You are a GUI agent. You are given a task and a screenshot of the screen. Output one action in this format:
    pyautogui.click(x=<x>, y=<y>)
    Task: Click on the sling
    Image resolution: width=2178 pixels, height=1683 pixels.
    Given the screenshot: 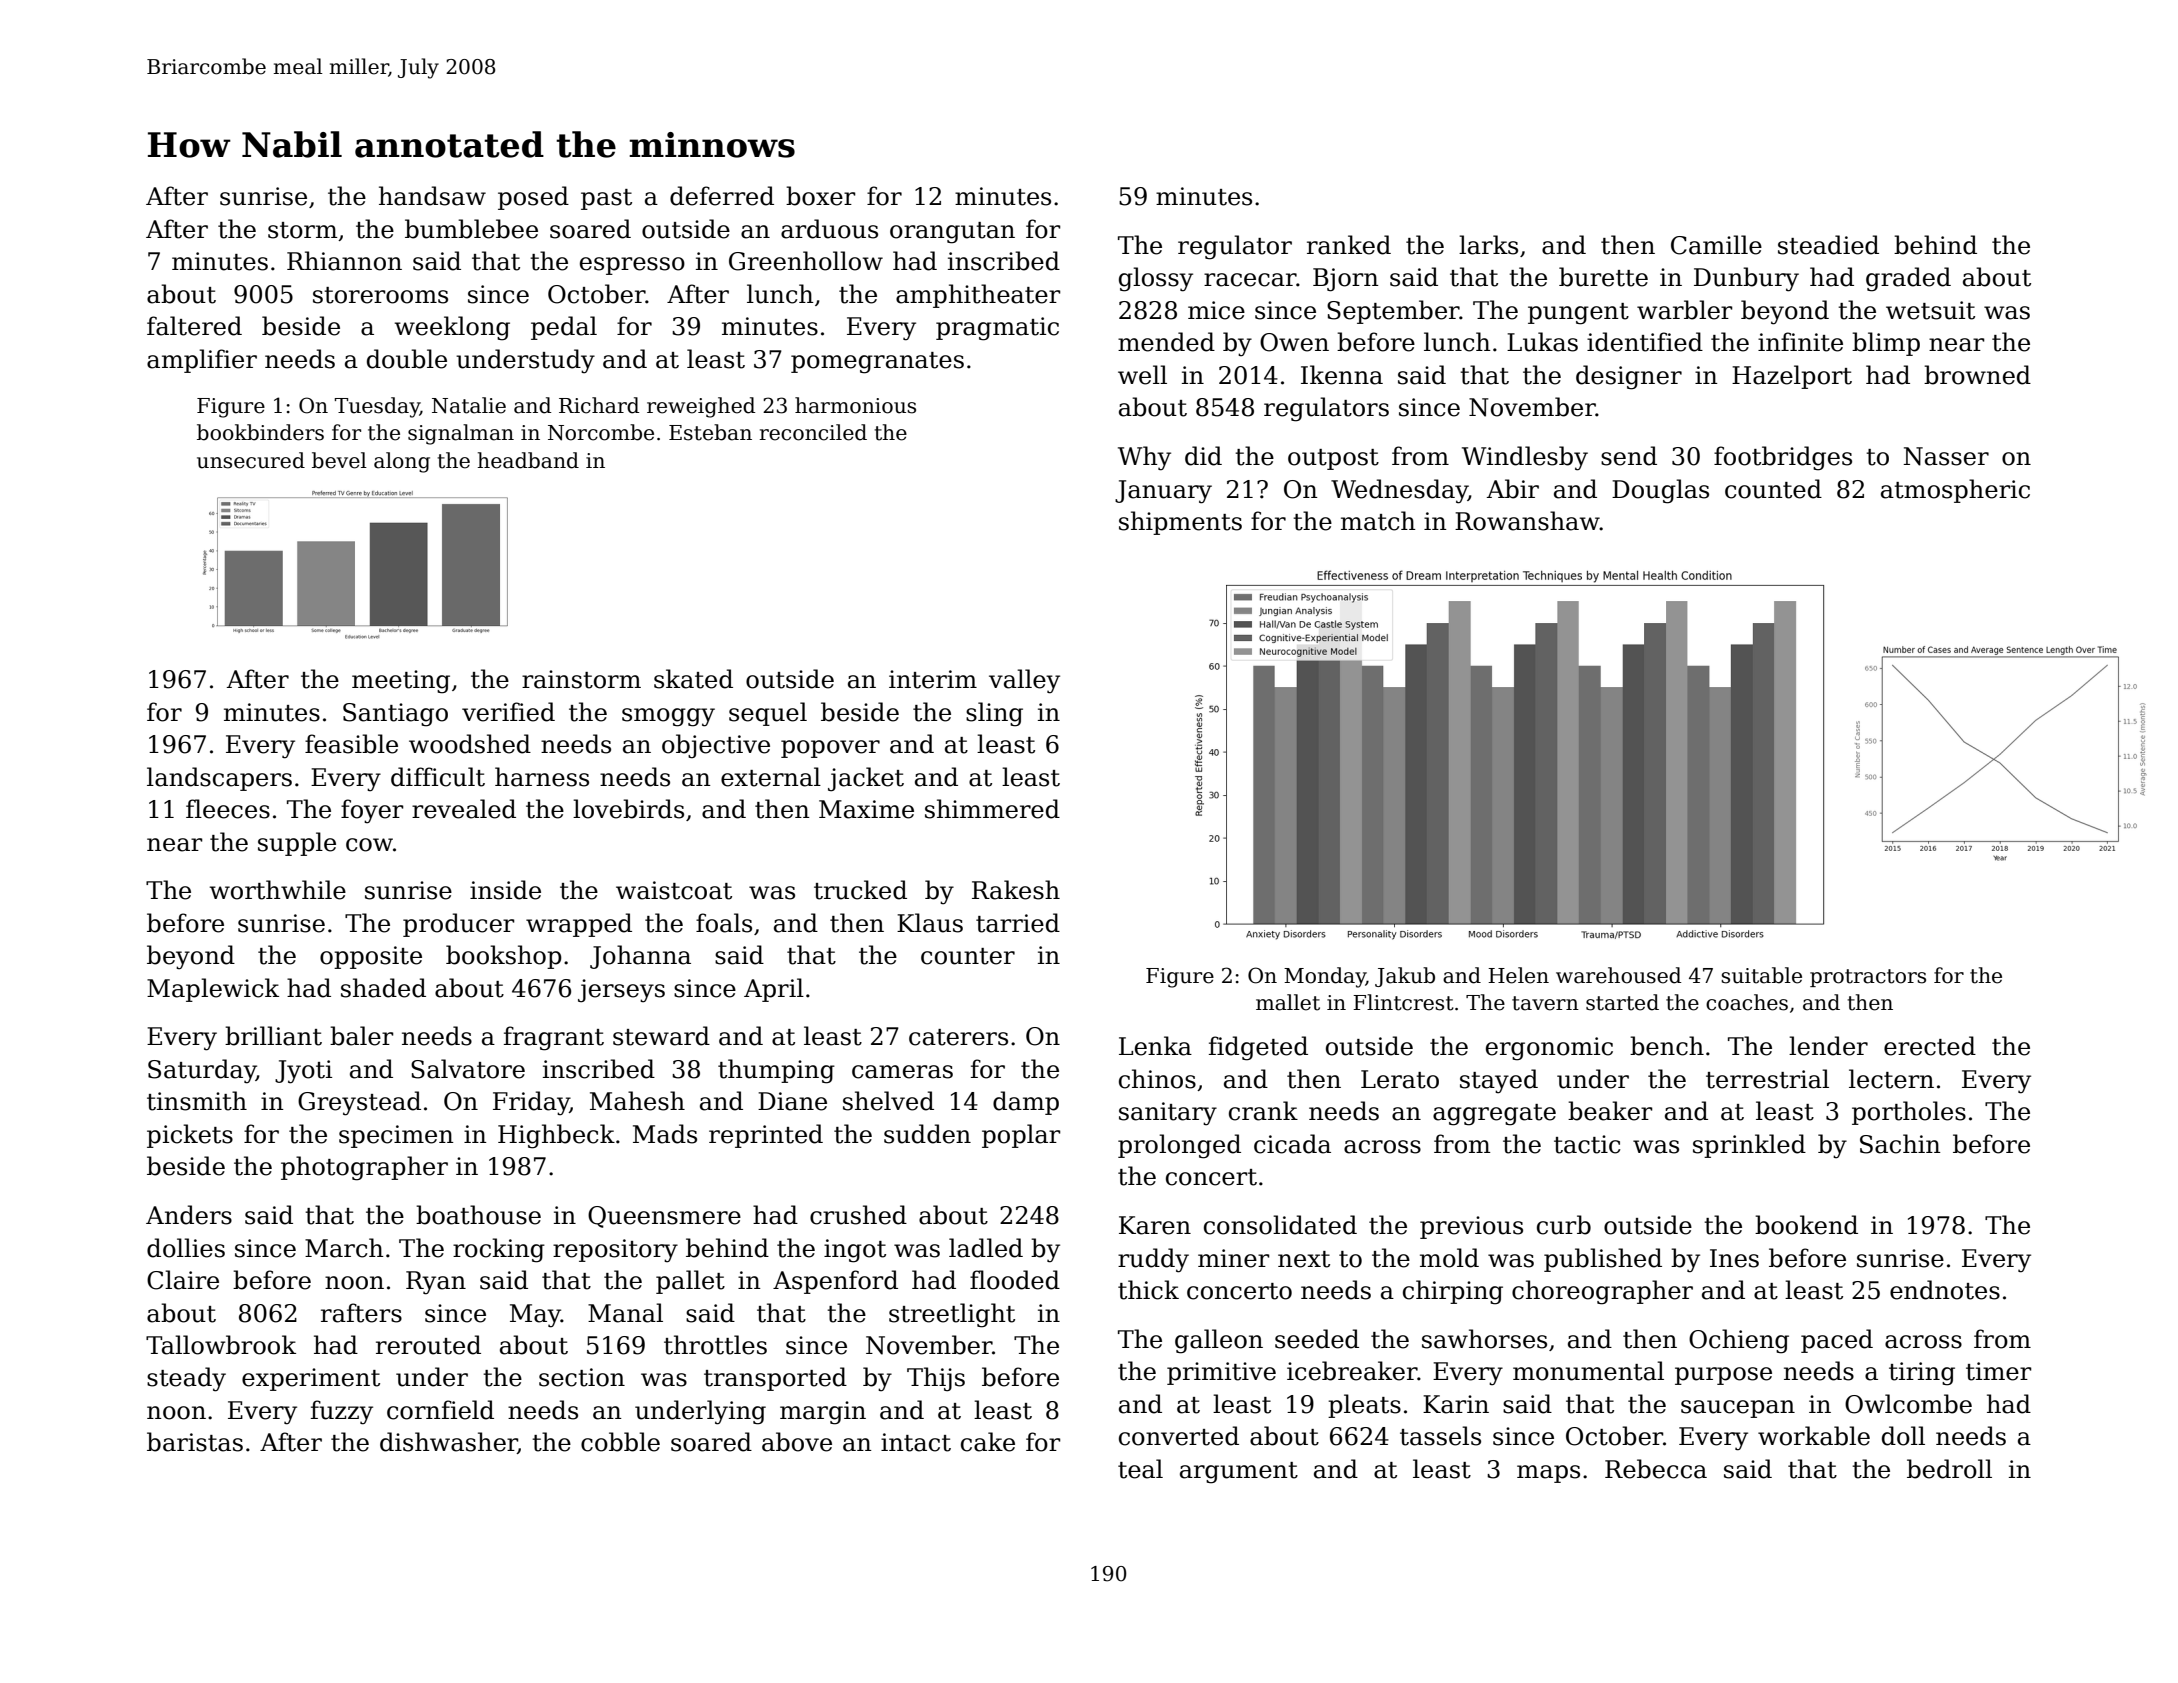 What is the action you would take?
    pyautogui.click(x=994, y=714)
